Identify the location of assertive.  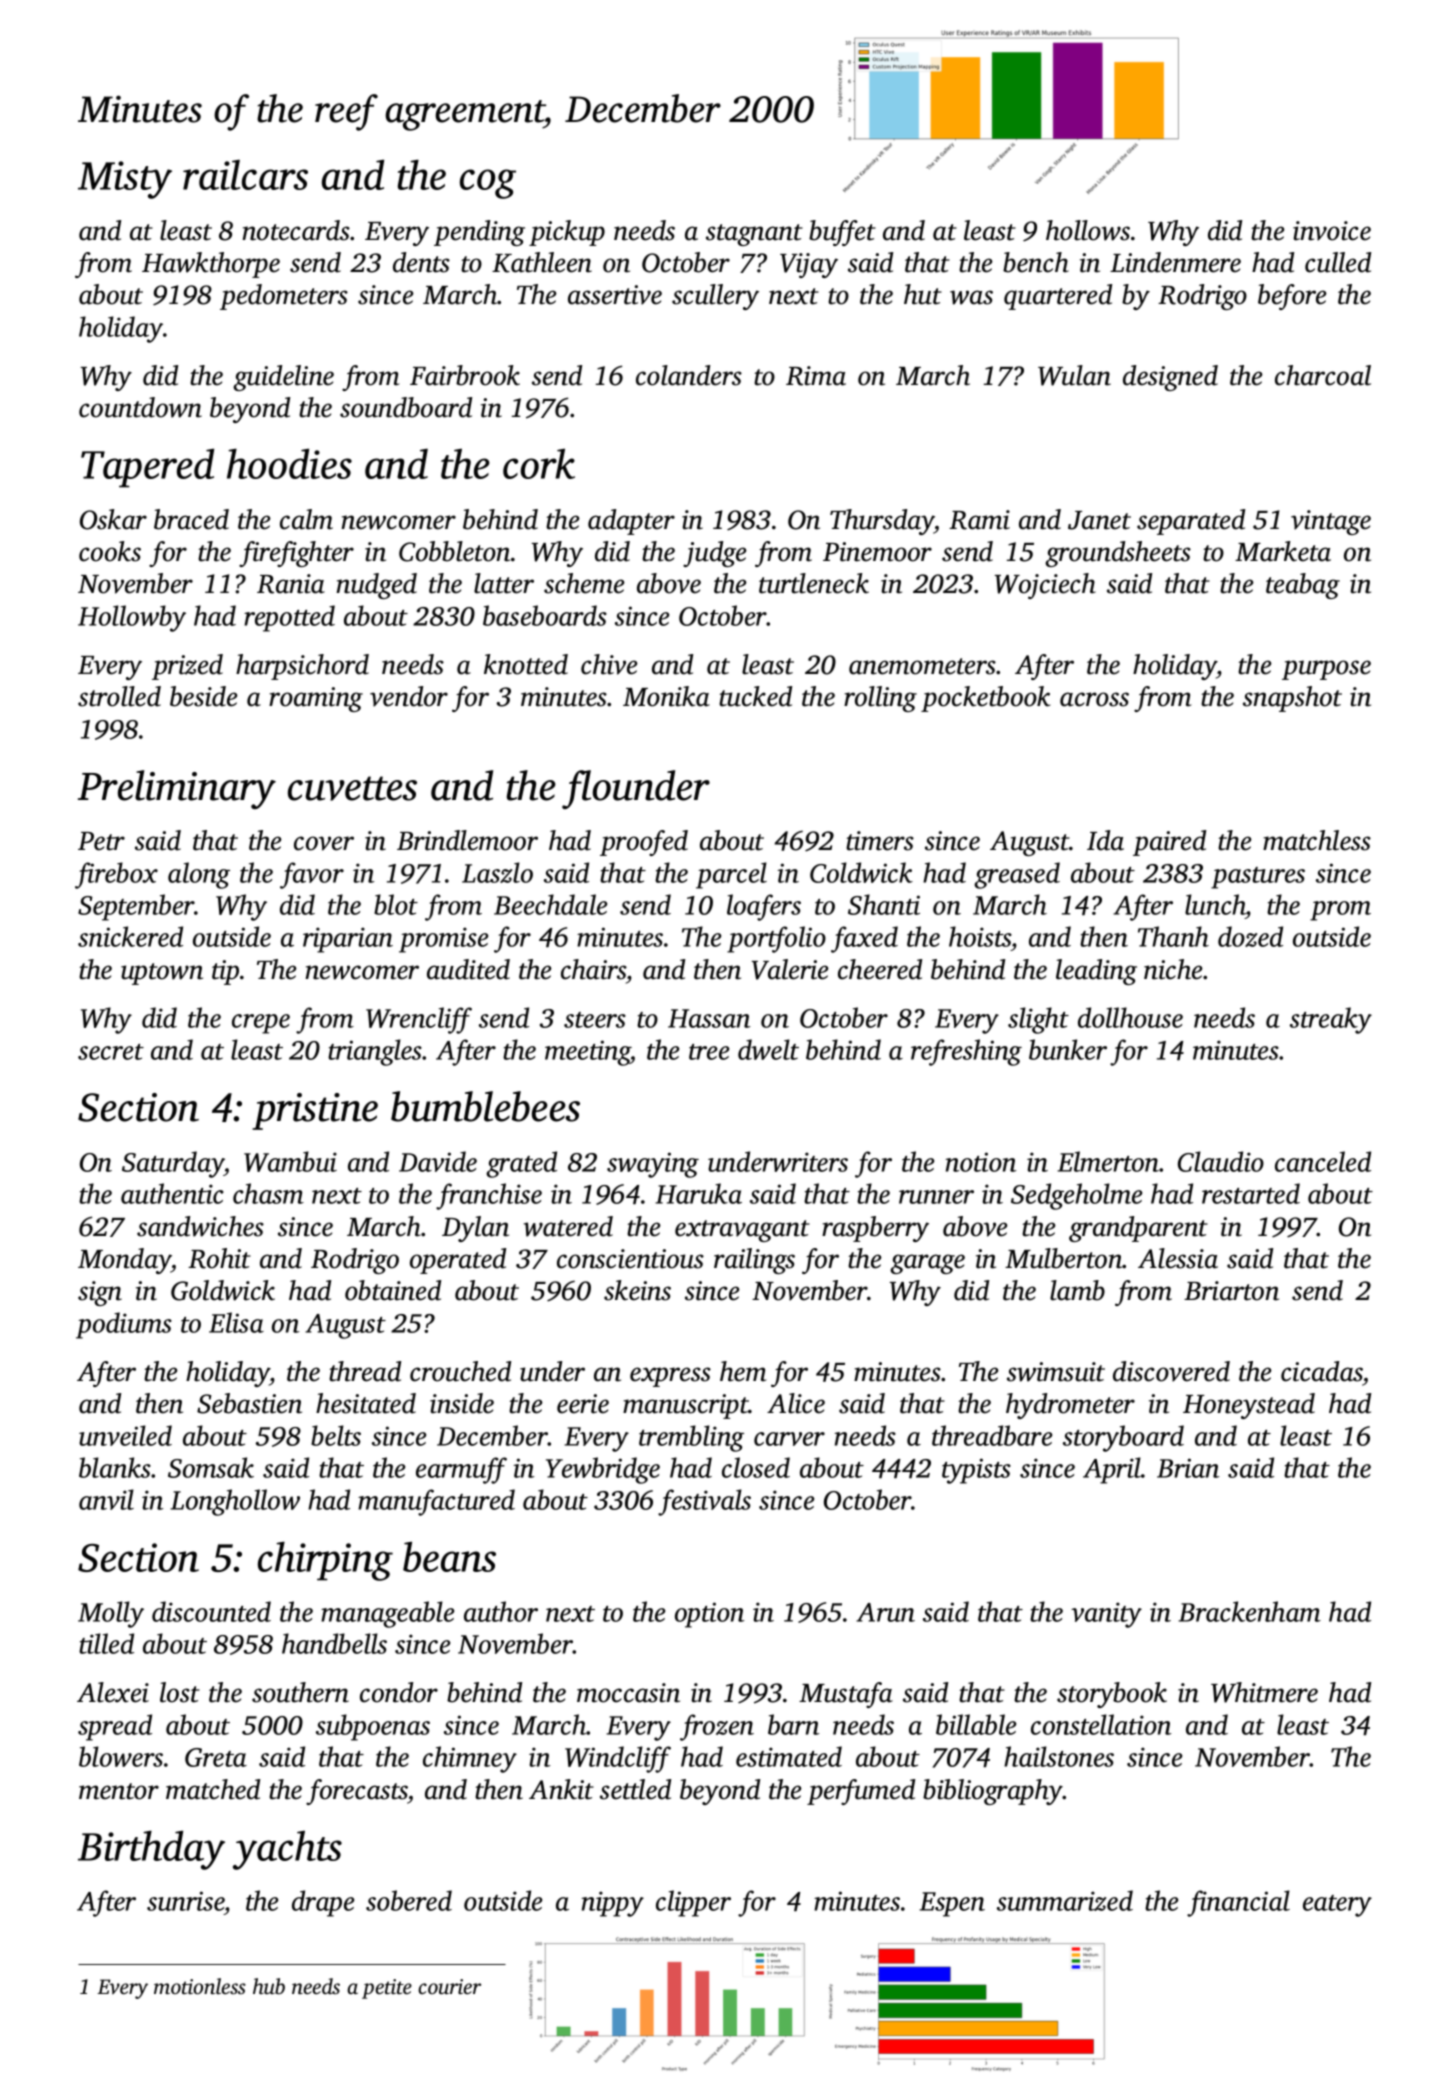
(615, 295).
